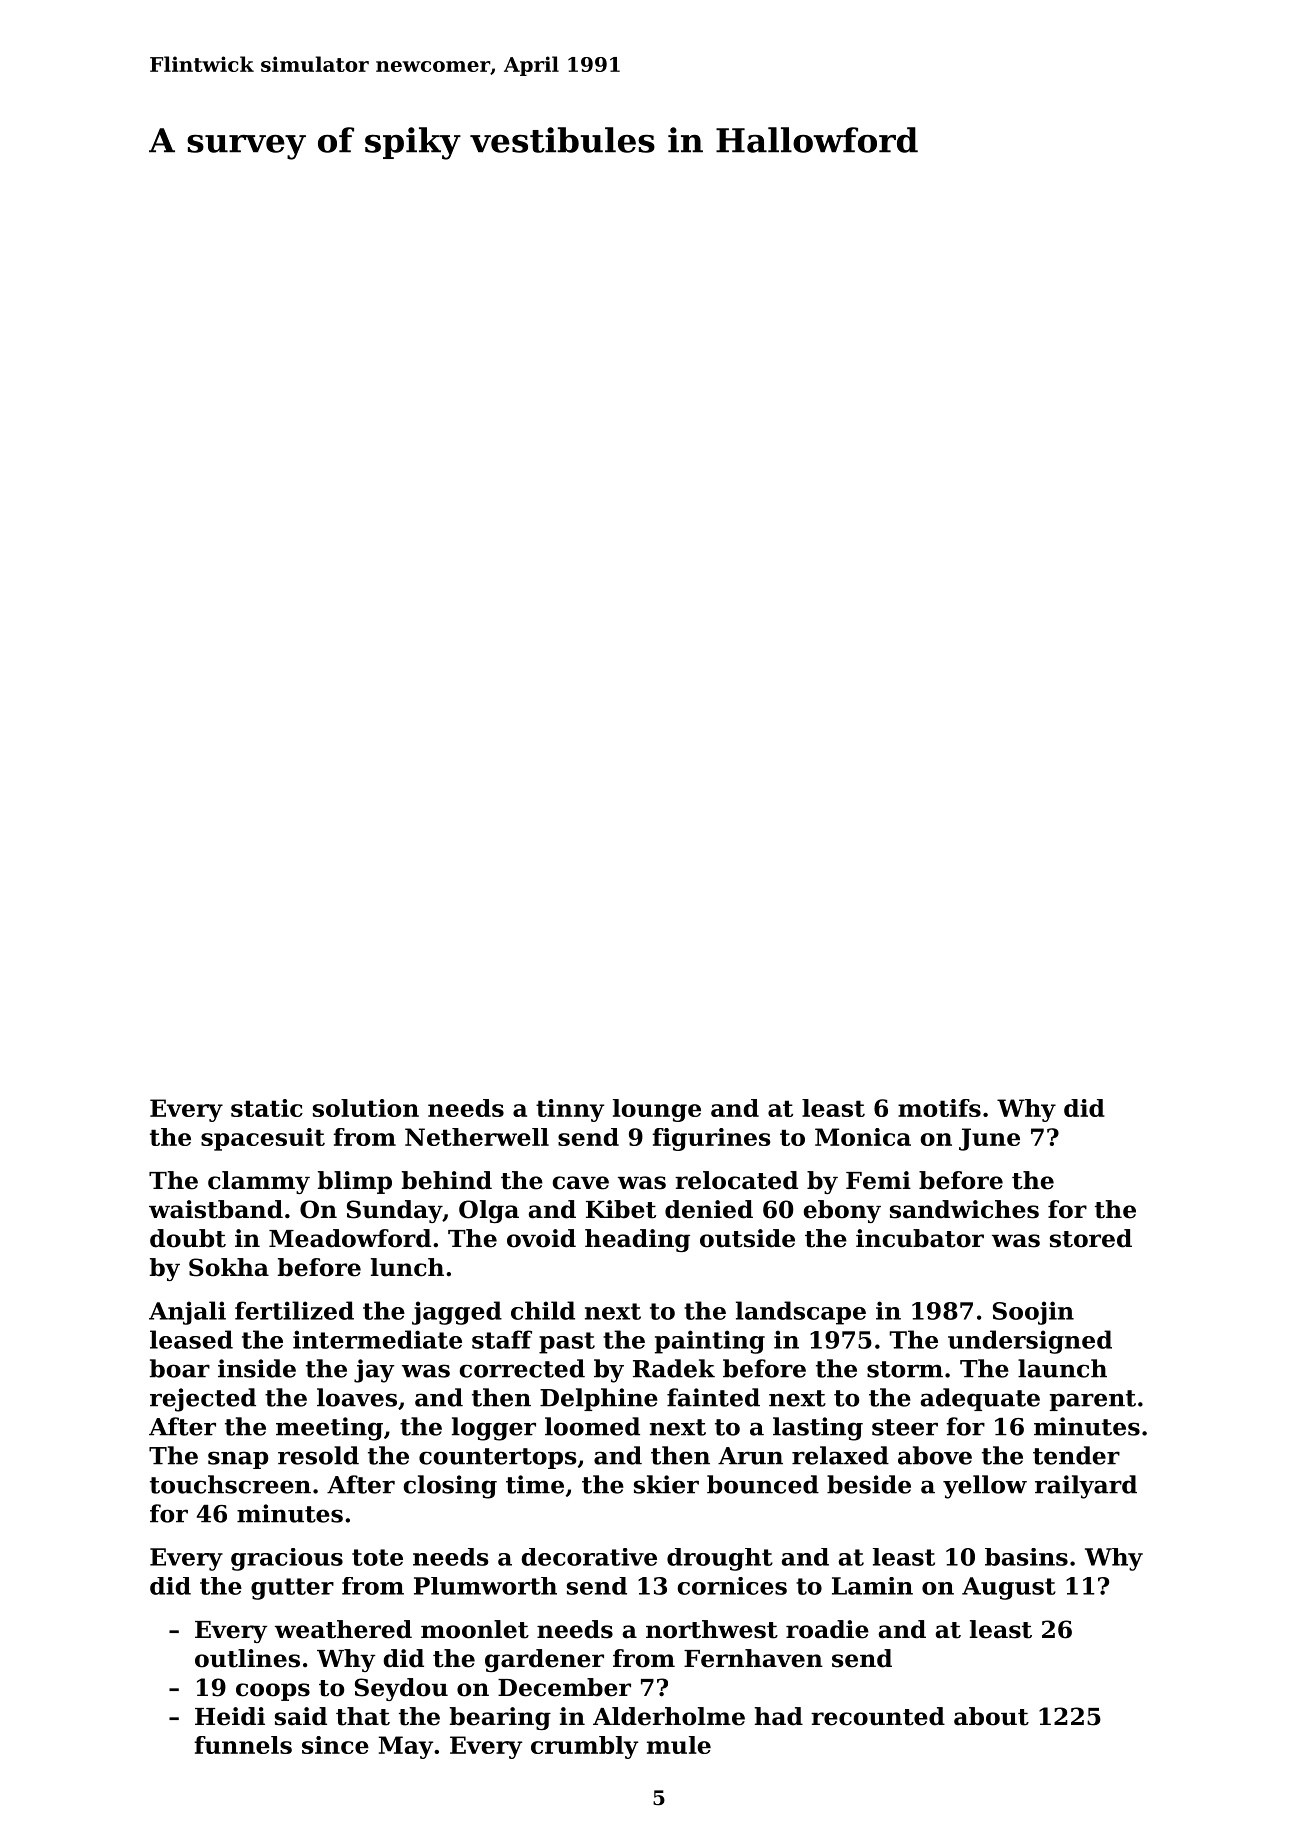 The height and width of the document is (1844, 1304). I want to click on touchscreen, so click(230, 1484).
